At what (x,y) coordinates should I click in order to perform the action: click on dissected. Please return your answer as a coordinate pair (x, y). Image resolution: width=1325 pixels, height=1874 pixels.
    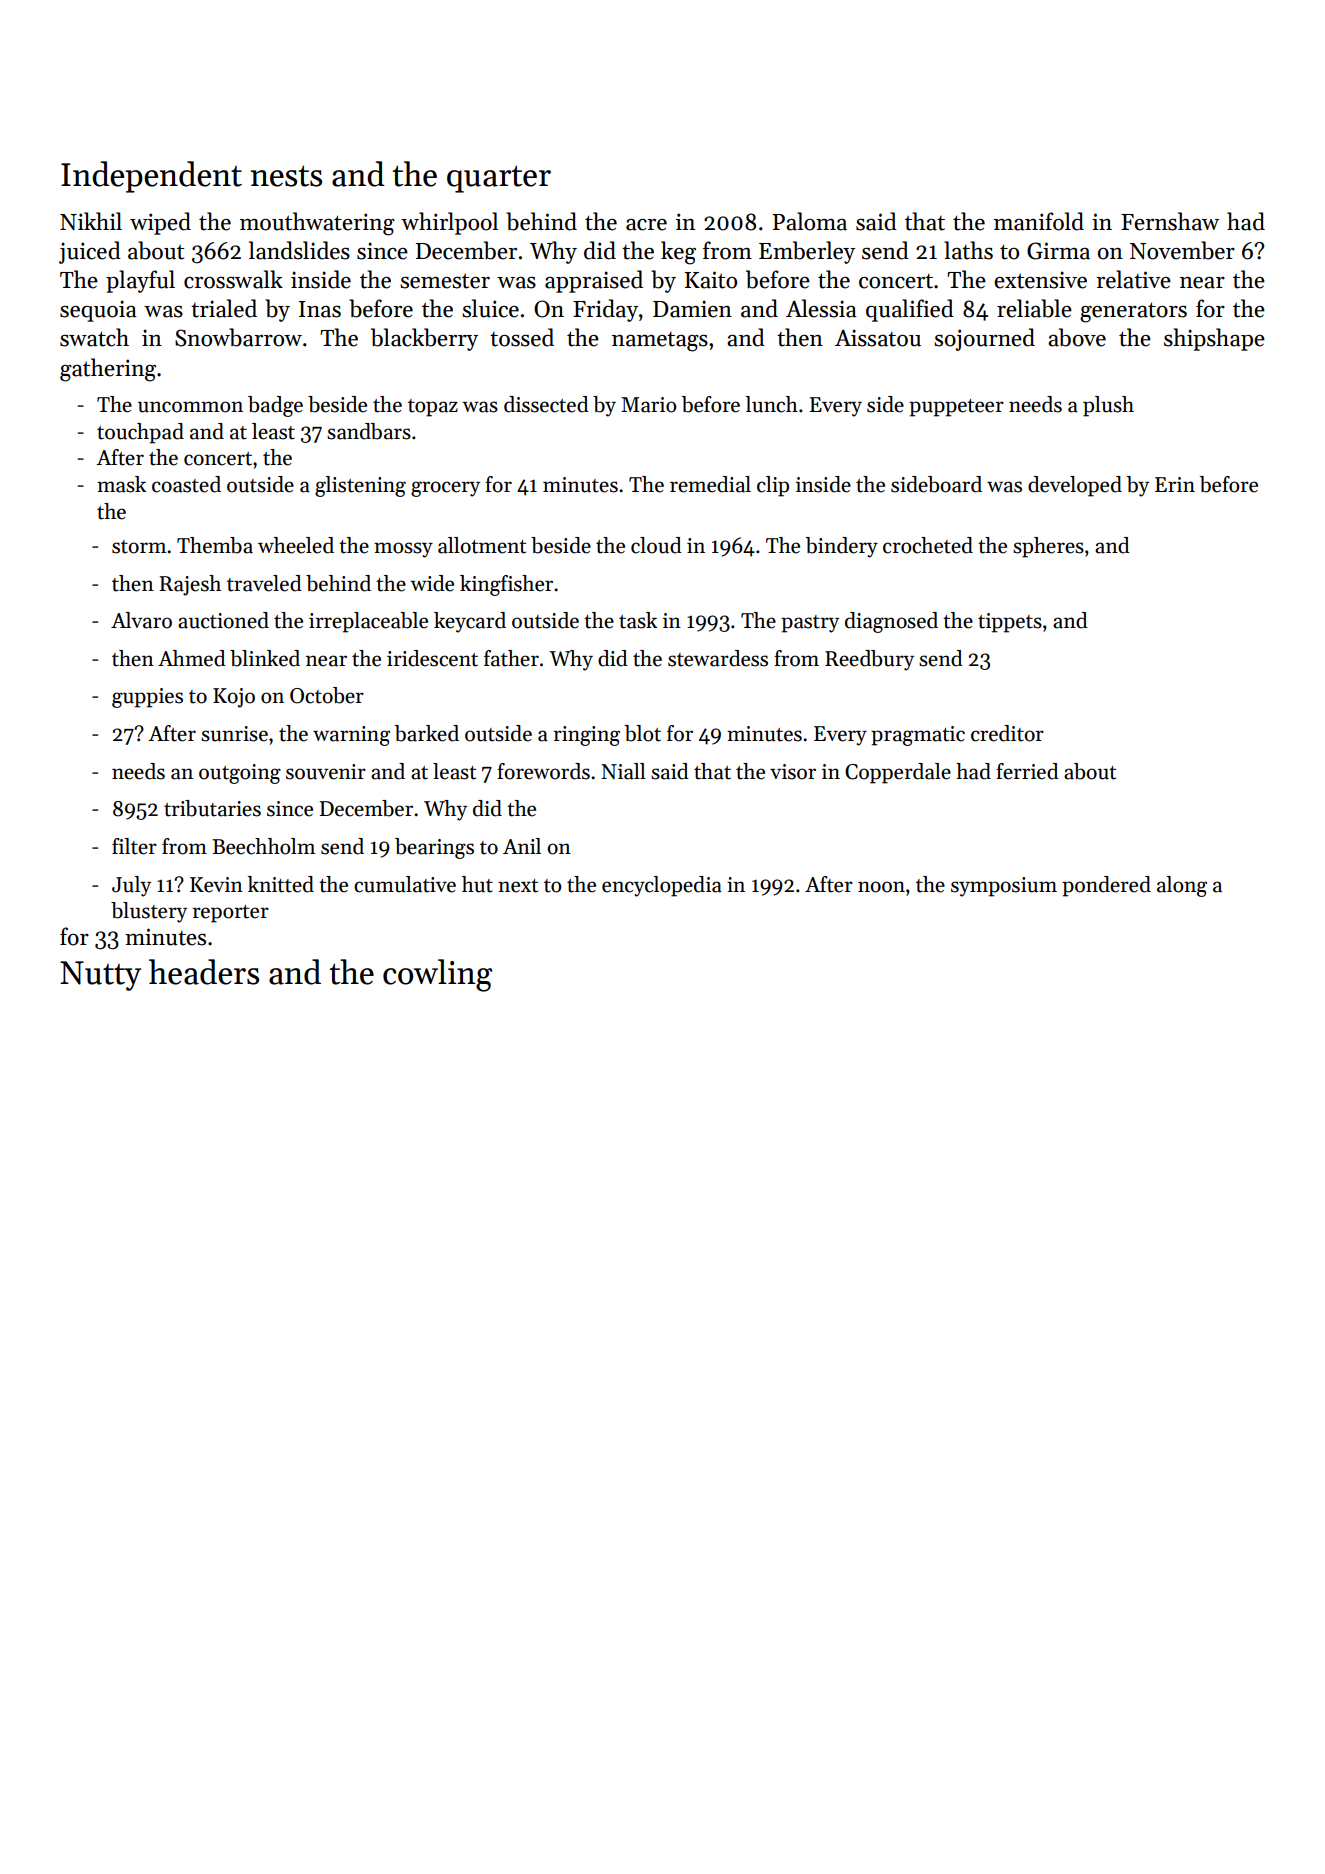
    Looking at the image, I should click on (546, 404).
